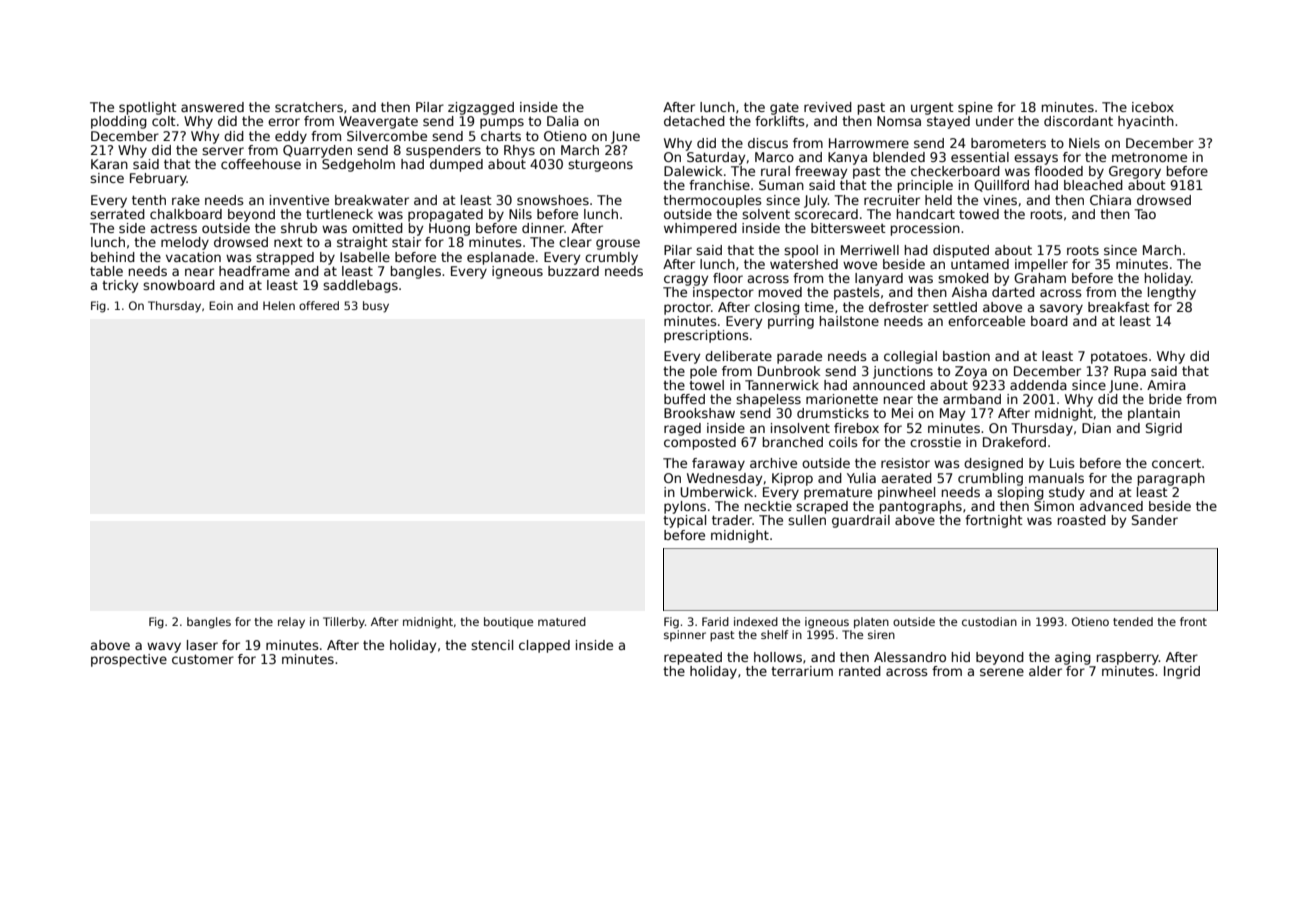 The width and height of the document is (1308, 924). Describe the element at coordinates (1001, 186) in the document. I see `Quillford` at that location.
